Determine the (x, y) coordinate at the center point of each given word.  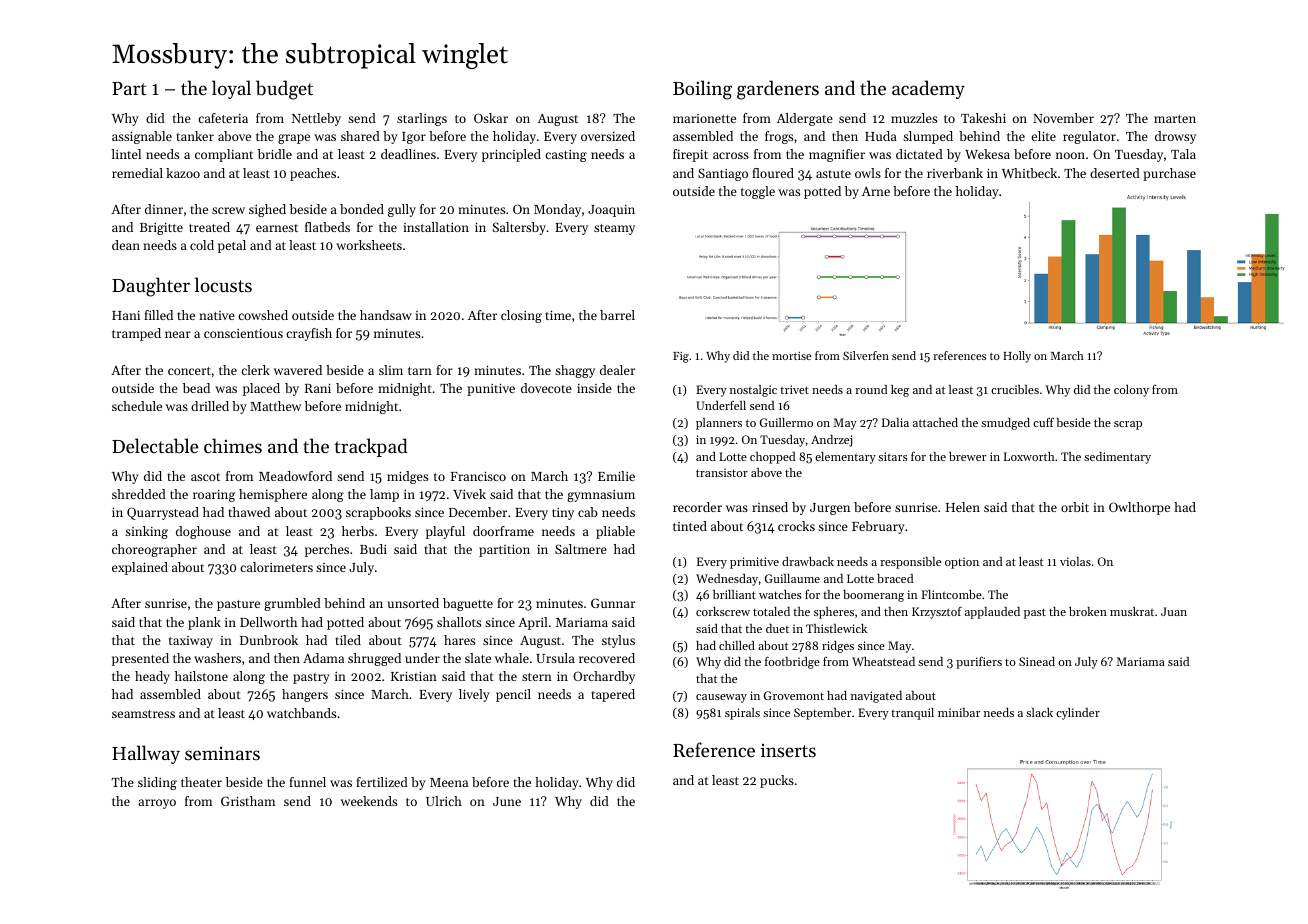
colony (1131, 391)
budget (284, 90)
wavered (298, 370)
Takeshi (983, 118)
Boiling (702, 90)
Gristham (248, 801)
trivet (794, 389)
